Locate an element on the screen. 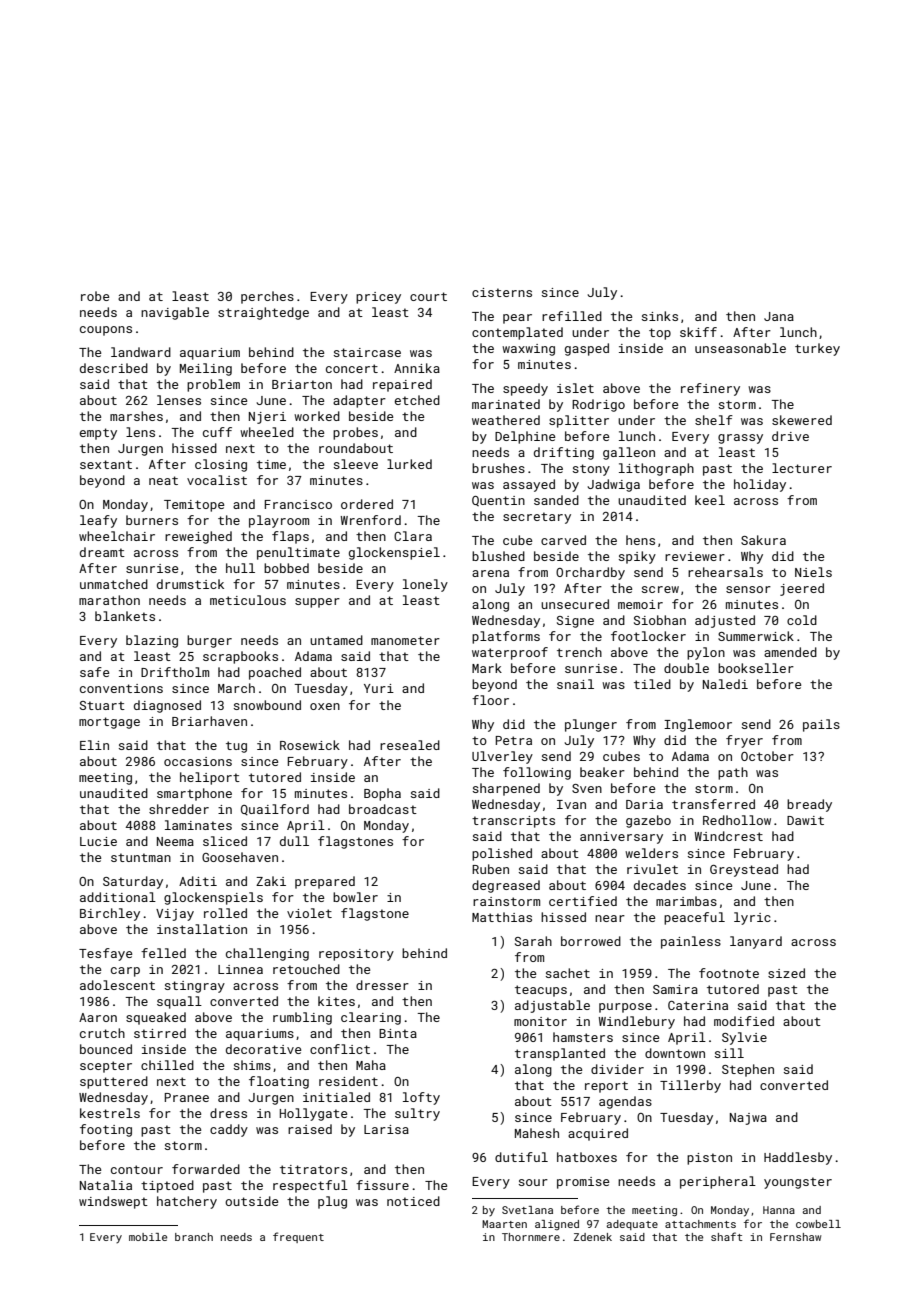 This screenshot has width=924, height=1308. pylon is located at coordinates (706, 653).
